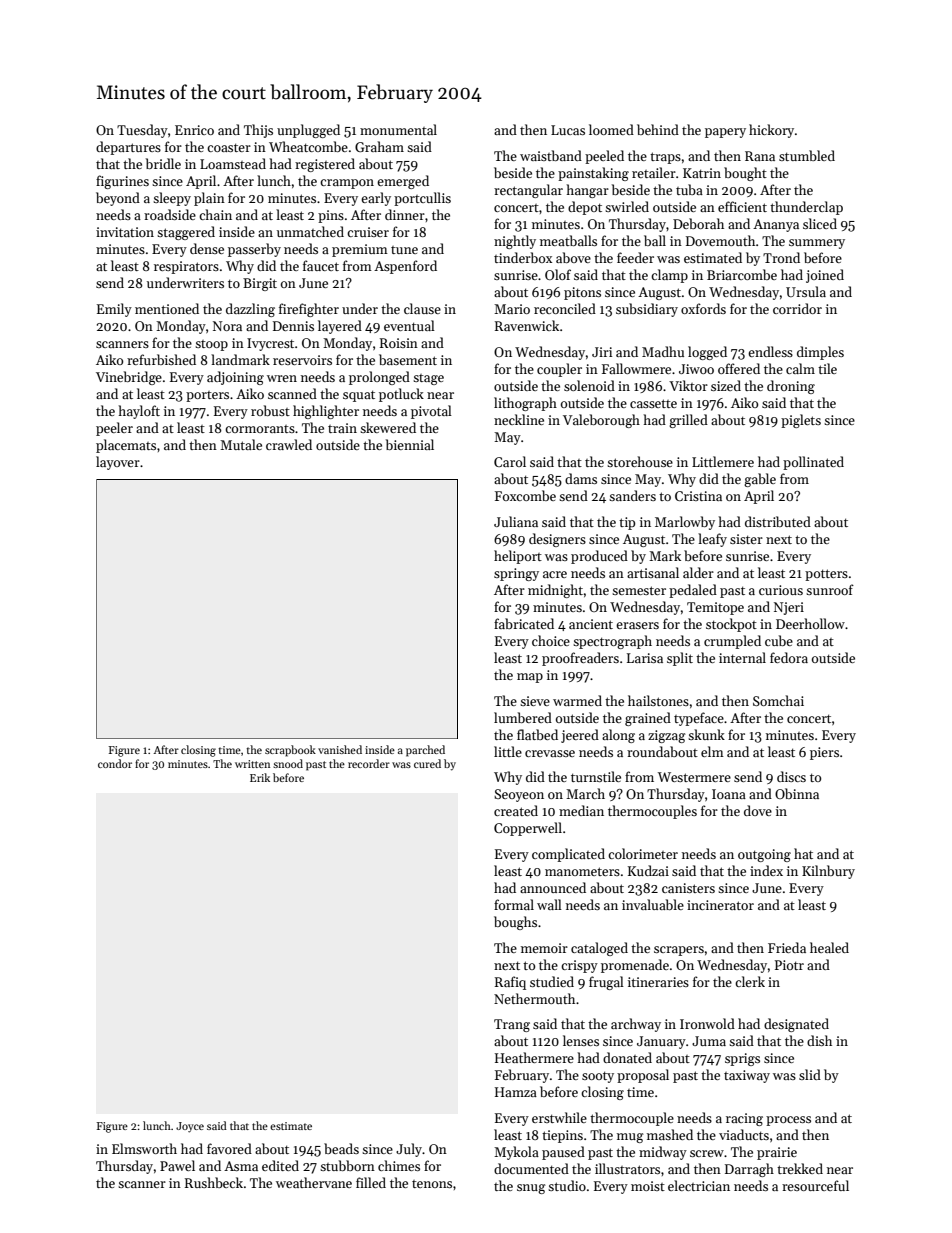  Describe the element at coordinates (340, 749) in the document. I see `vanished` at that location.
